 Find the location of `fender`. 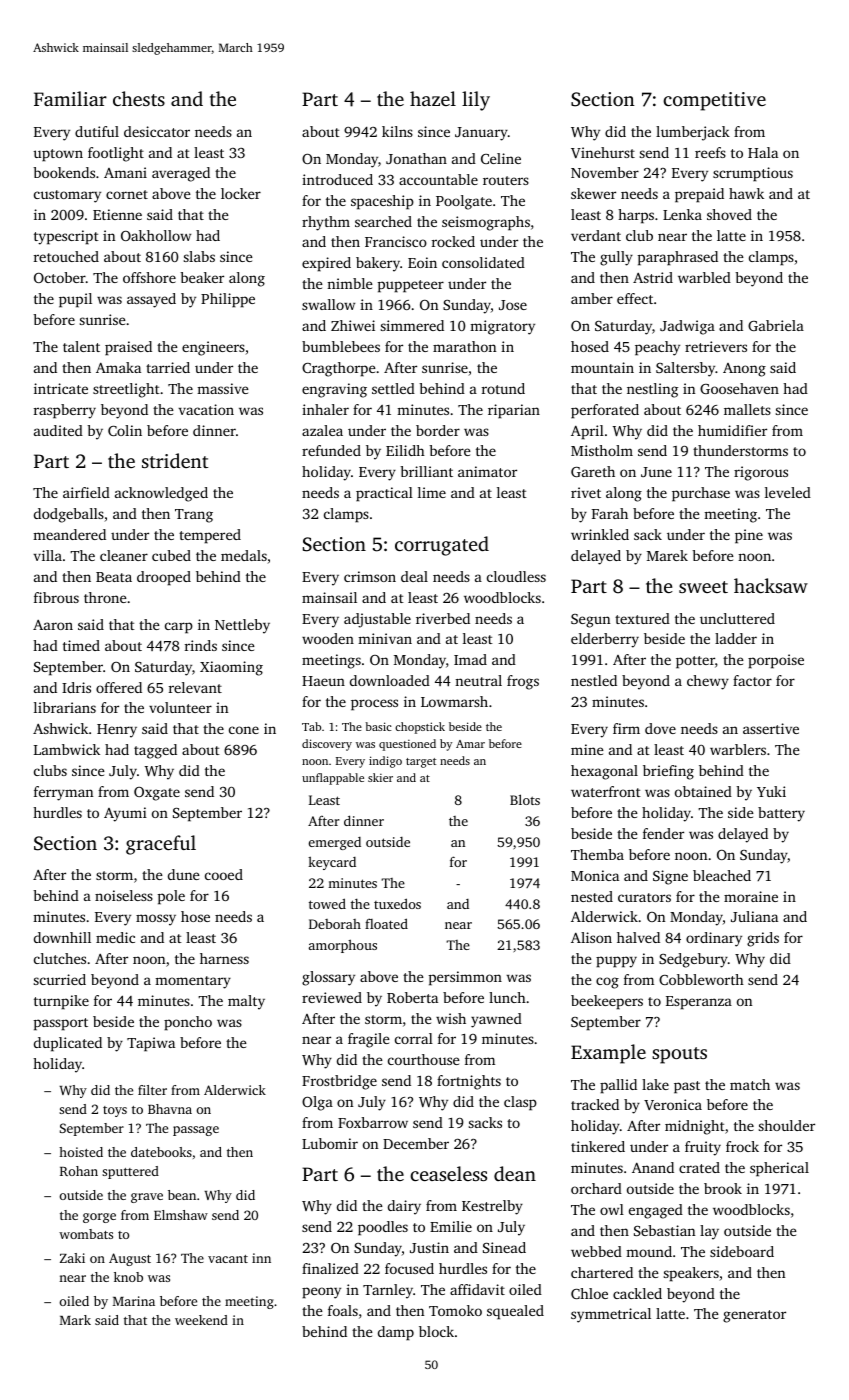

fender is located at coordinates (663, 833).
